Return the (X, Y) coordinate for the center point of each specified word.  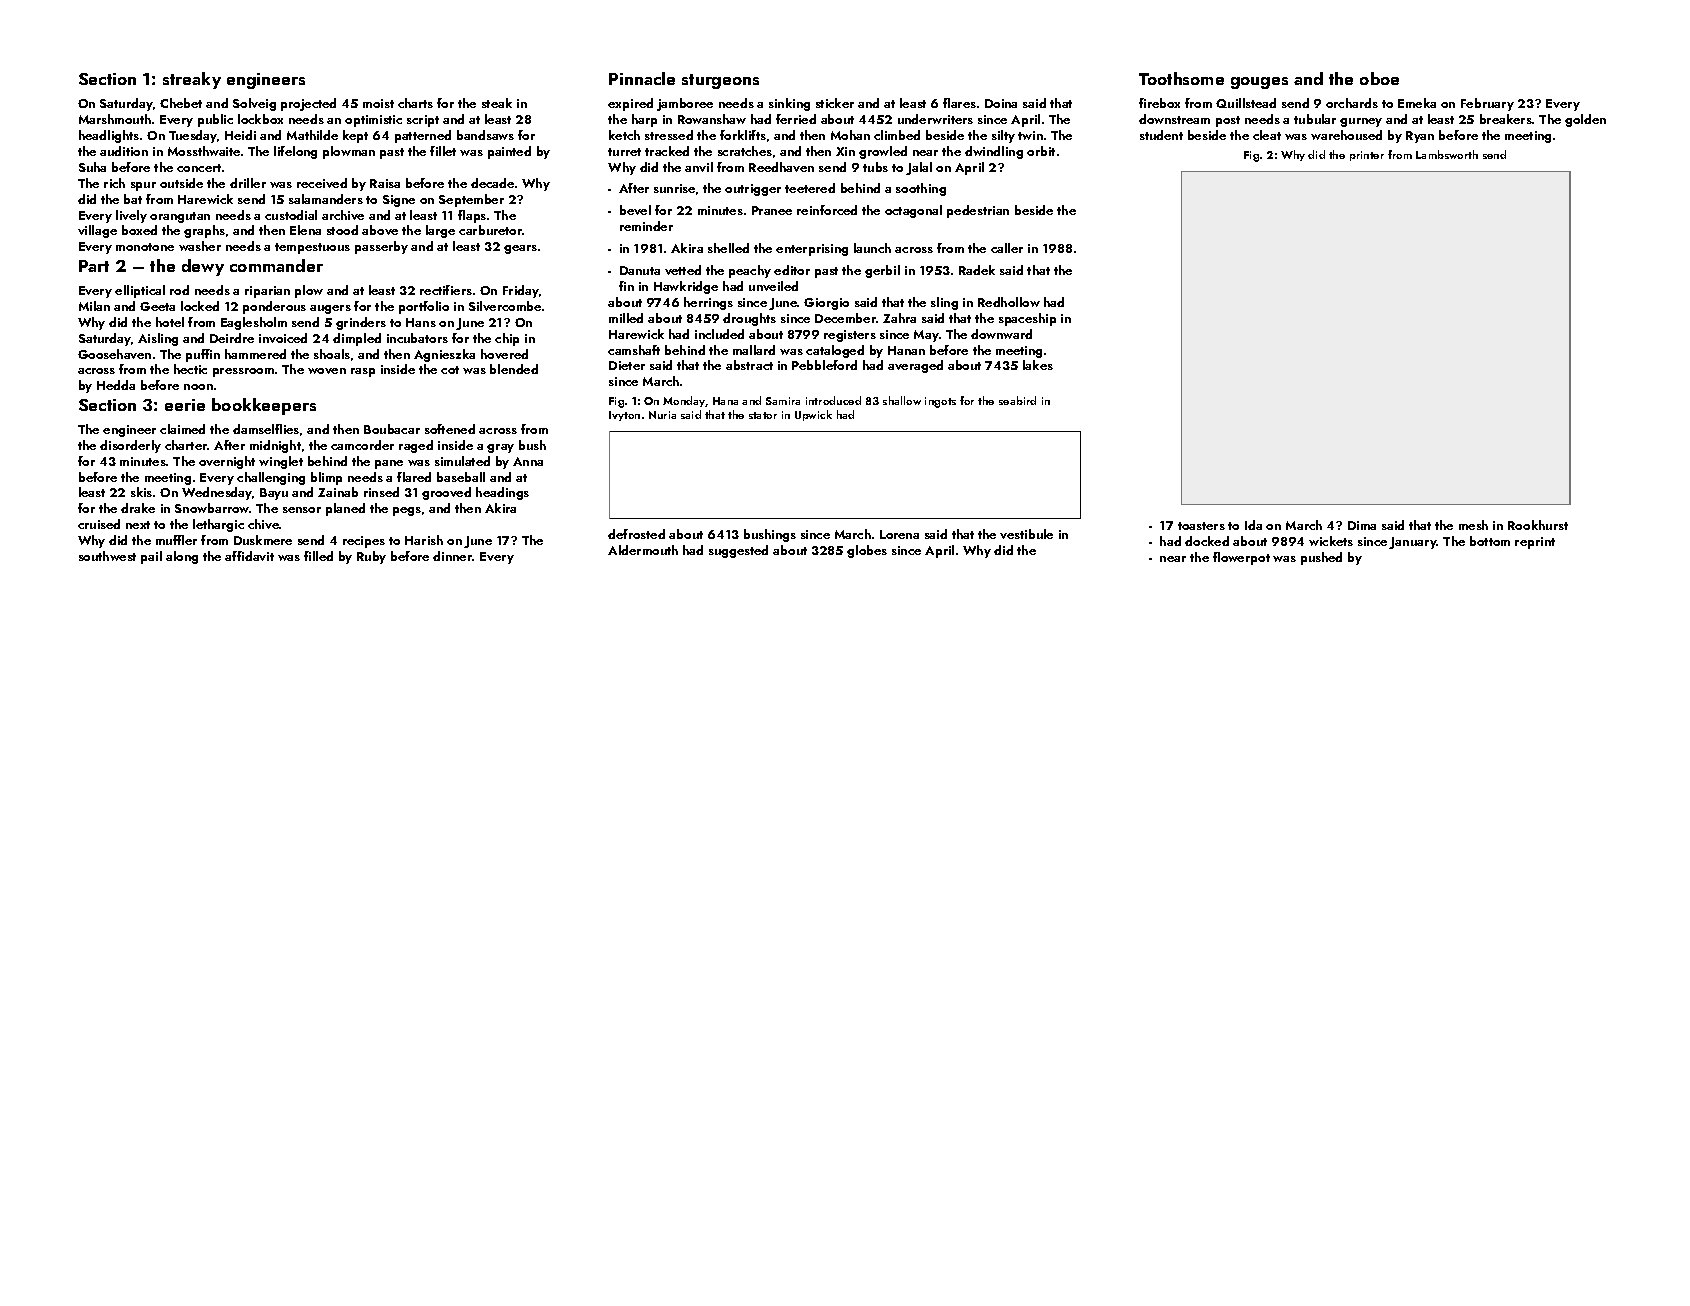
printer (1367, 156)
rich (114, 183)
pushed (1321, 558)
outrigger (753, 190)
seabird (1017, 400)
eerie (185, 405)
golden (1585, 120)
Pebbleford (824, 365)
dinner (453, 556)
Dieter (627, 365)
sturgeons (720, 81)
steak (497, 103)
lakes (1038, 365)
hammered (255, 354)
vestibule (1026, 534)
